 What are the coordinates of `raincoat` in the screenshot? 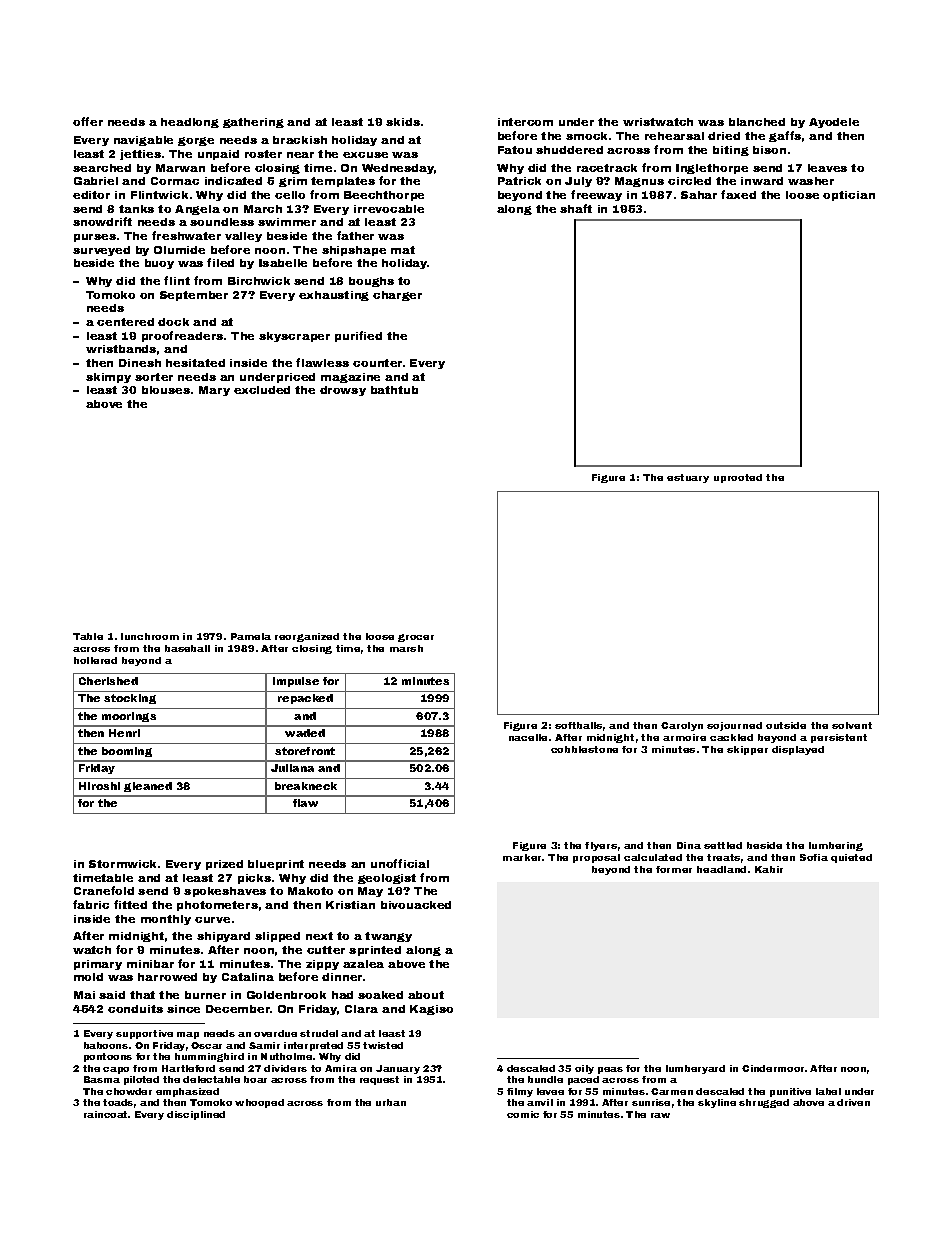 It's located at (105, 1114).
